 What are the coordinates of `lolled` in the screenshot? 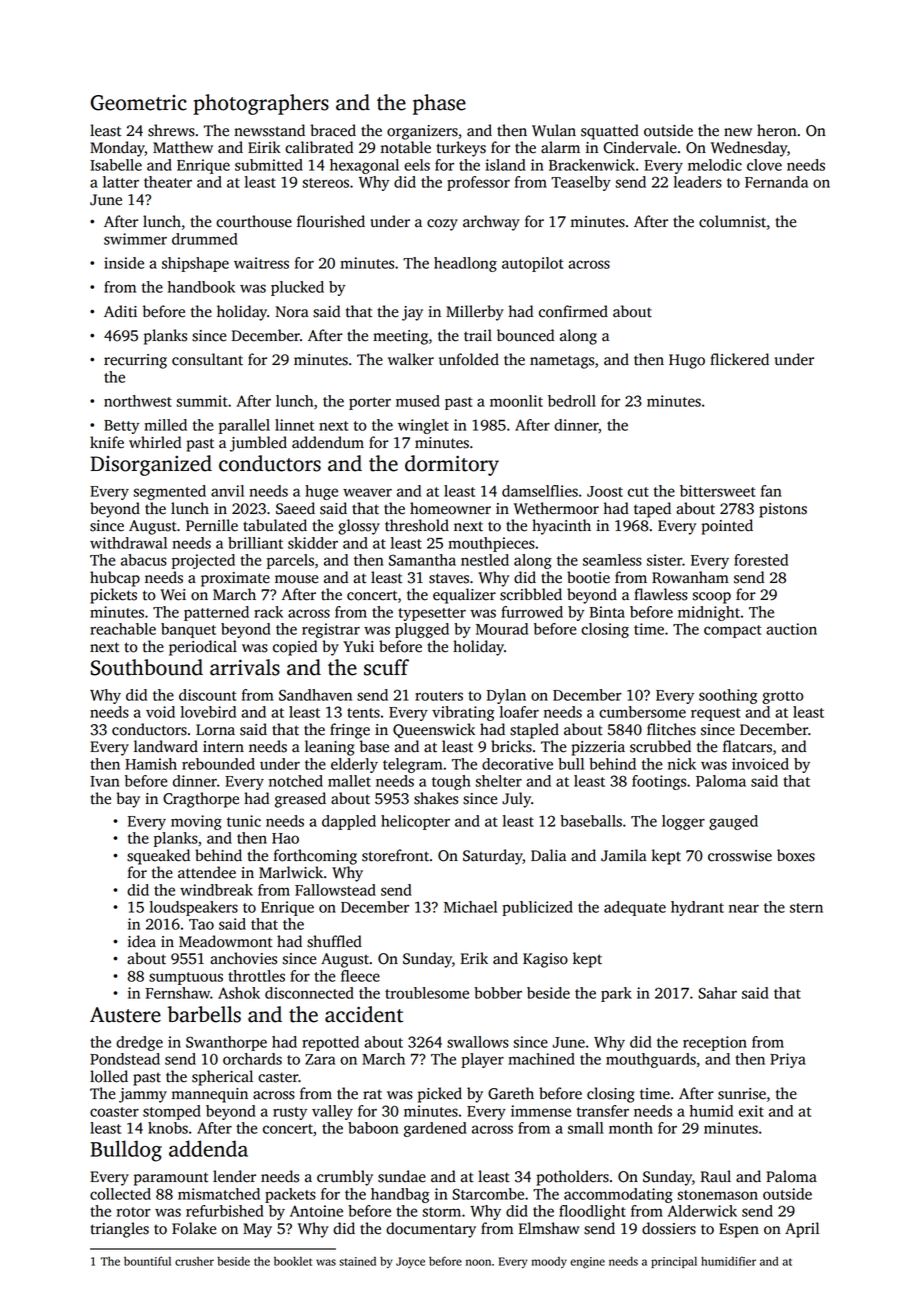 It's located at (109, 1076).
